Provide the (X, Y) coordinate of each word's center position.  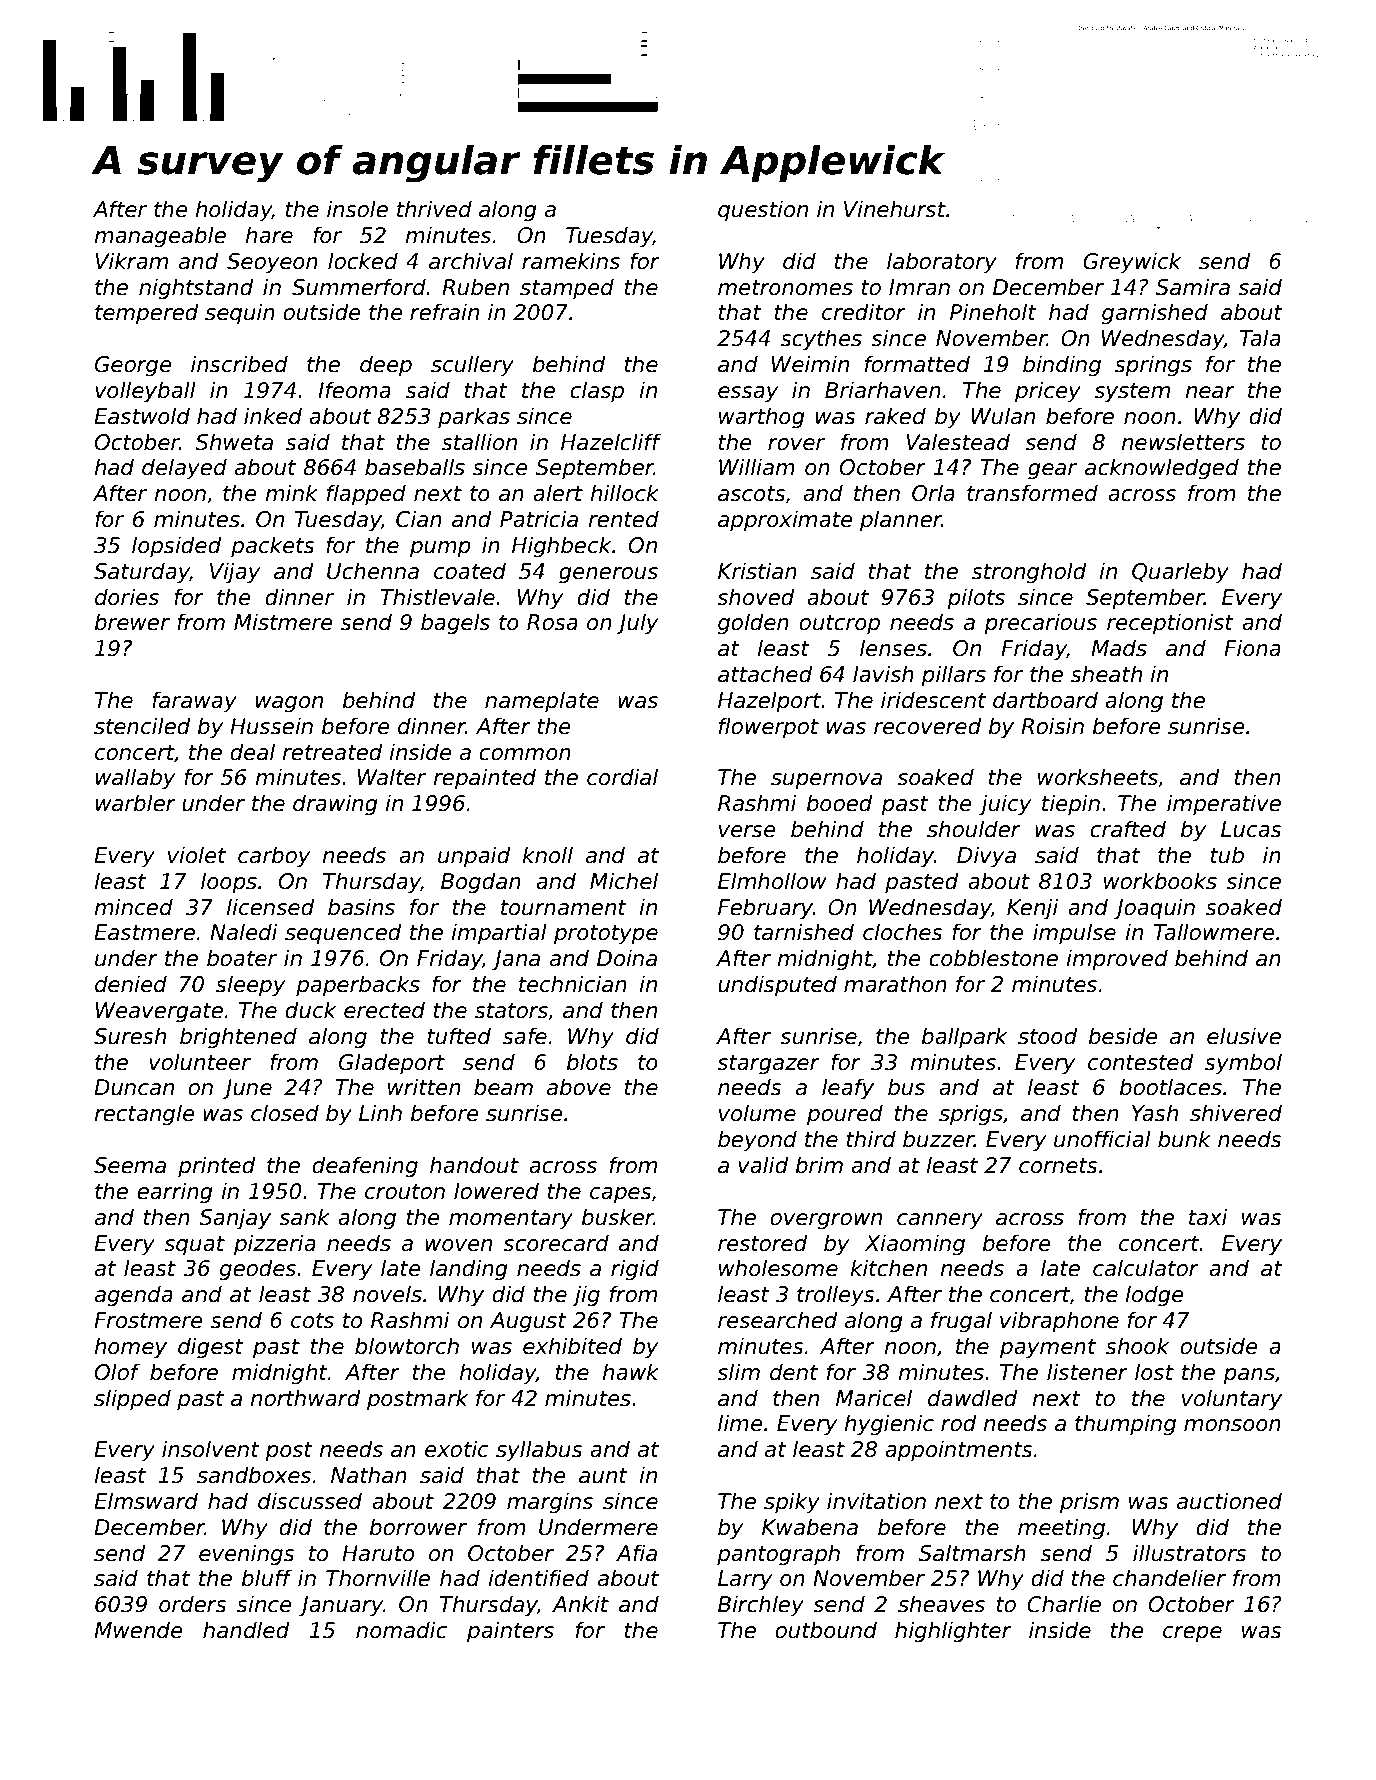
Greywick (1132, 263)
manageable (160, 237)
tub (1227, 855)
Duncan (134, 1087)
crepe (1192, 1634)
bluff (267, 1578)
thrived (434, 209)
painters (510, 1632)
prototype (606, 935)
